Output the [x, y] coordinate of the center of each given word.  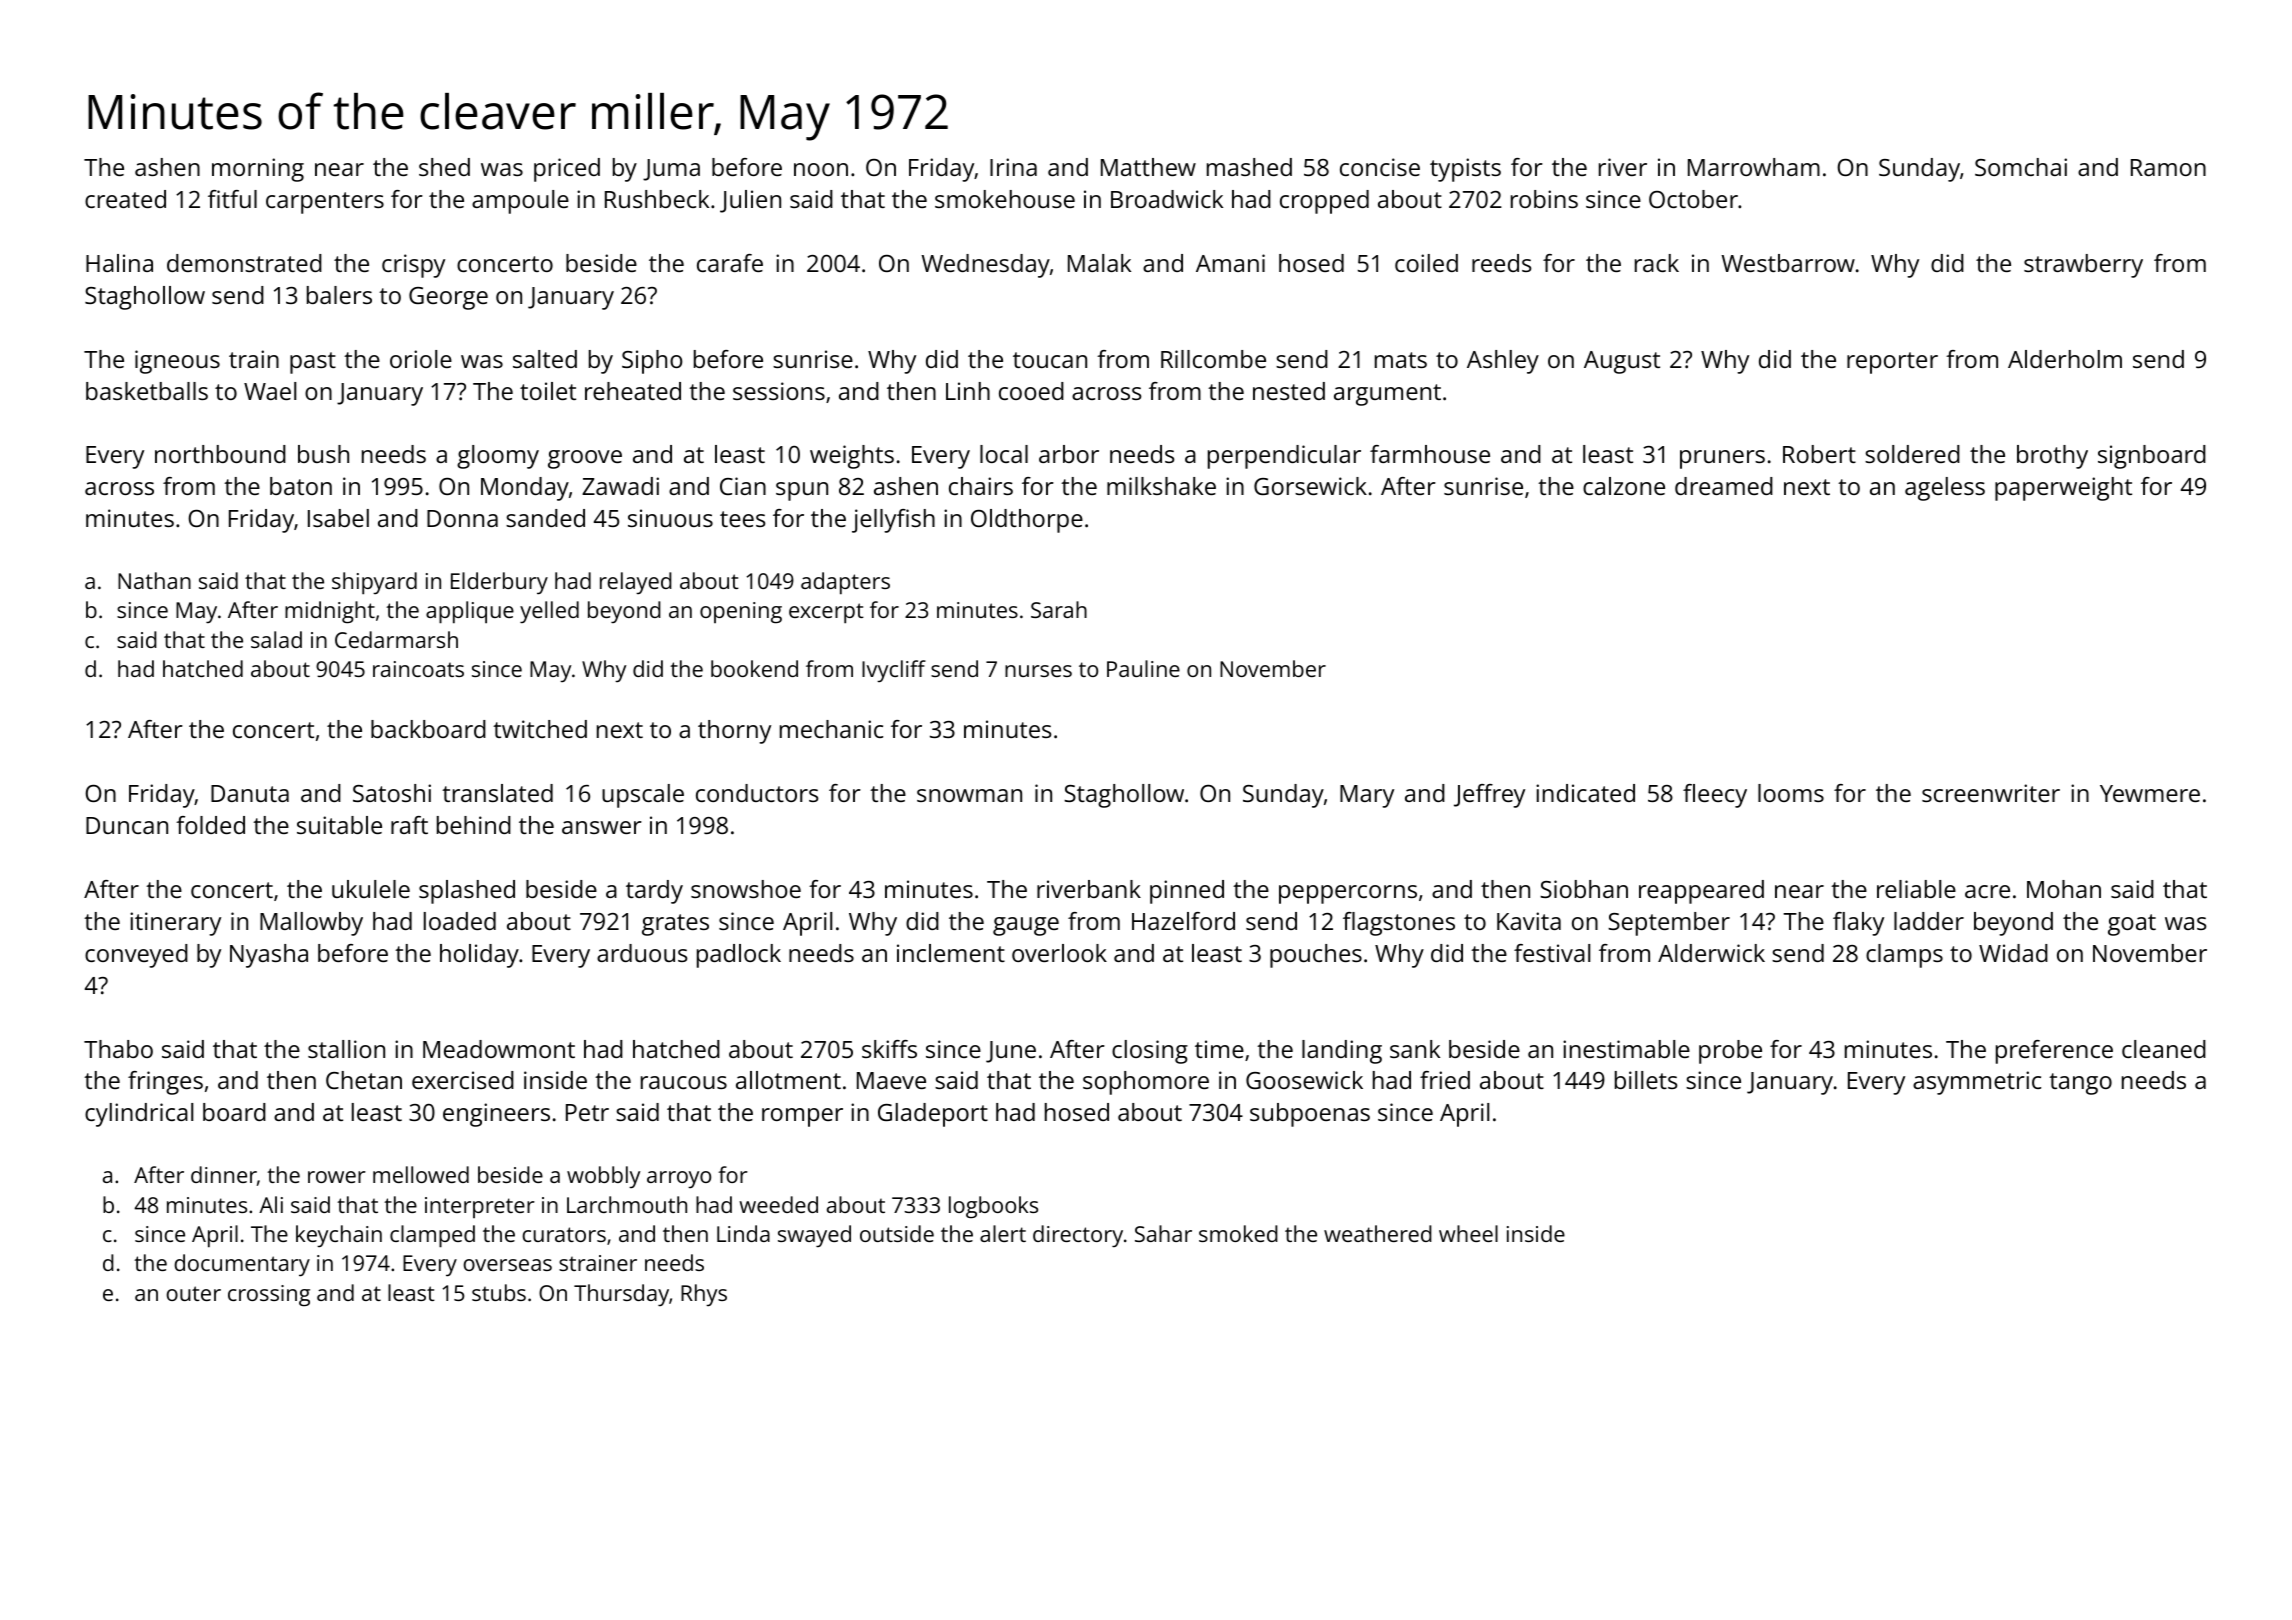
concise [1380, 167]
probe [1730, 1052]
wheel [1468, 1233]
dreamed [1724, 486]
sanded [545, 518]
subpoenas [1310, 1115]
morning [258, 170]
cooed [1031, 391]
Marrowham [1754, 167]
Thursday [621, 1295]
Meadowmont [499, 1049]
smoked [1238, 1233]
